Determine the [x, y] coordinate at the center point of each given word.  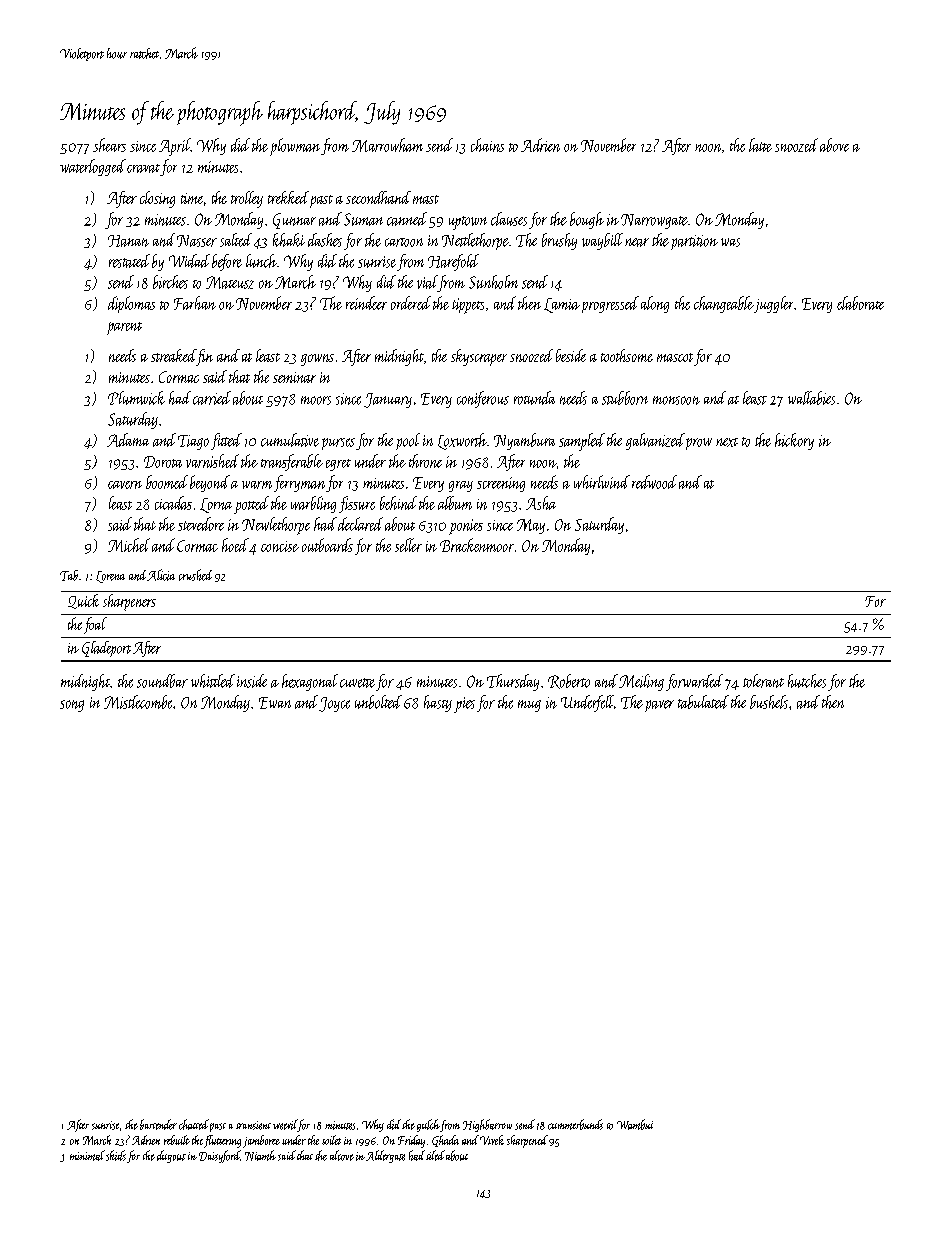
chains [487, 145]
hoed [235, 545]
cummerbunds [575, 1124]
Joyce [334, 704]
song [72, 706]
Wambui [635, 1124]
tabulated [703, 702]
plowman [295, 147]
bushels [769, 702]
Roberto [569, 681]
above [834, 145]
